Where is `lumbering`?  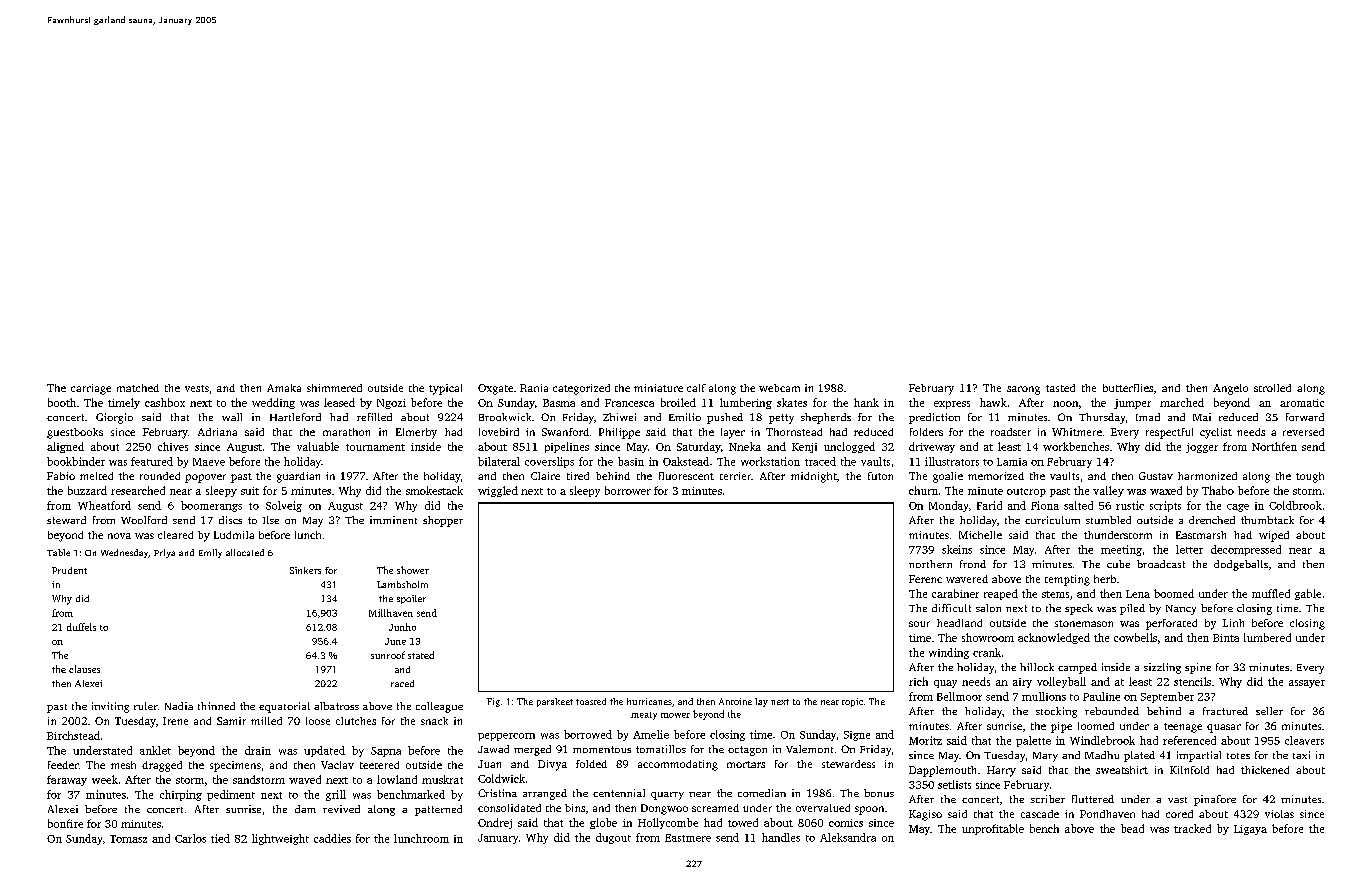
lumbering is located at coordinates (746, 403).
